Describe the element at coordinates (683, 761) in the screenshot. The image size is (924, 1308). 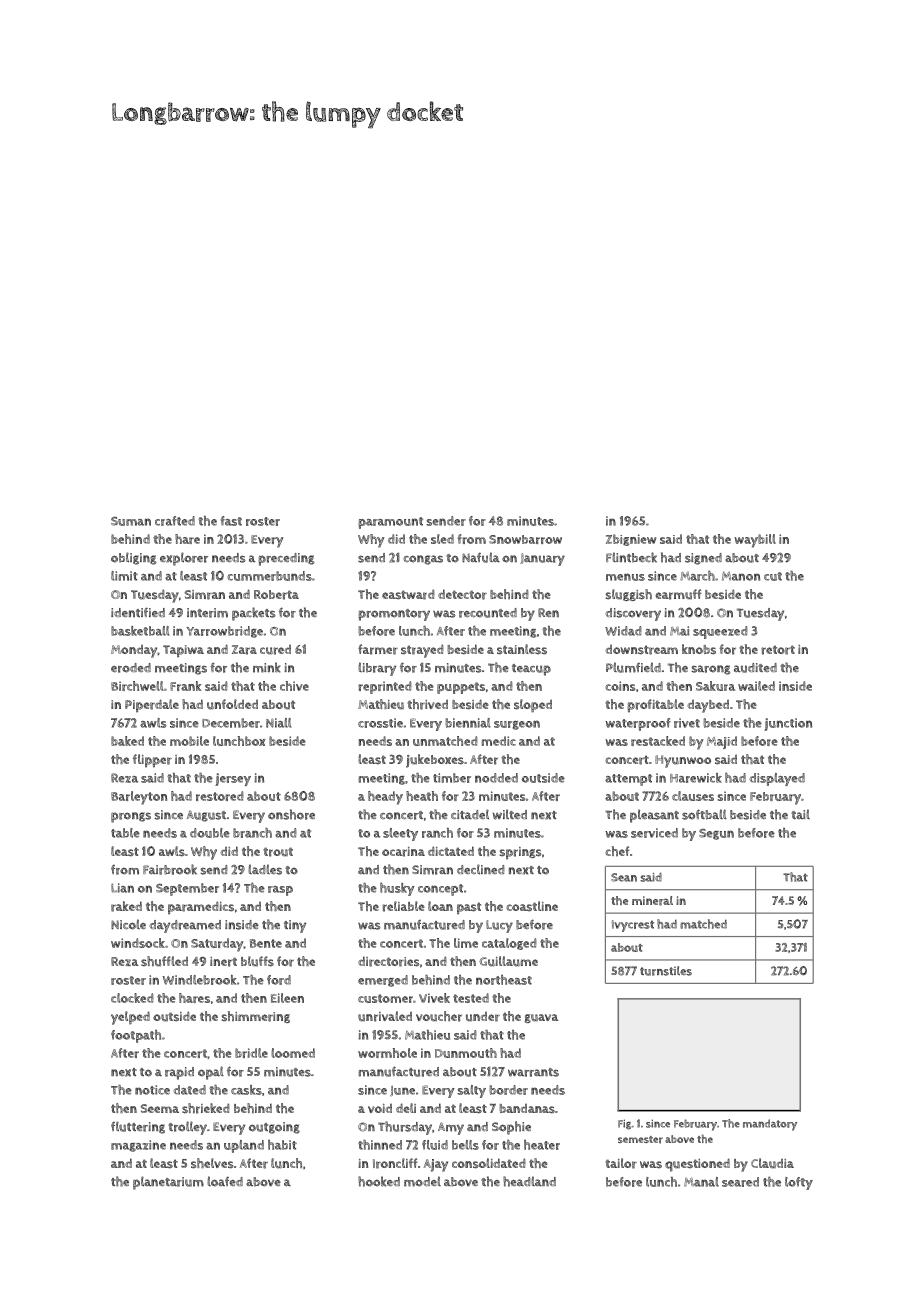
I see `Hyunwoo` at that location.
